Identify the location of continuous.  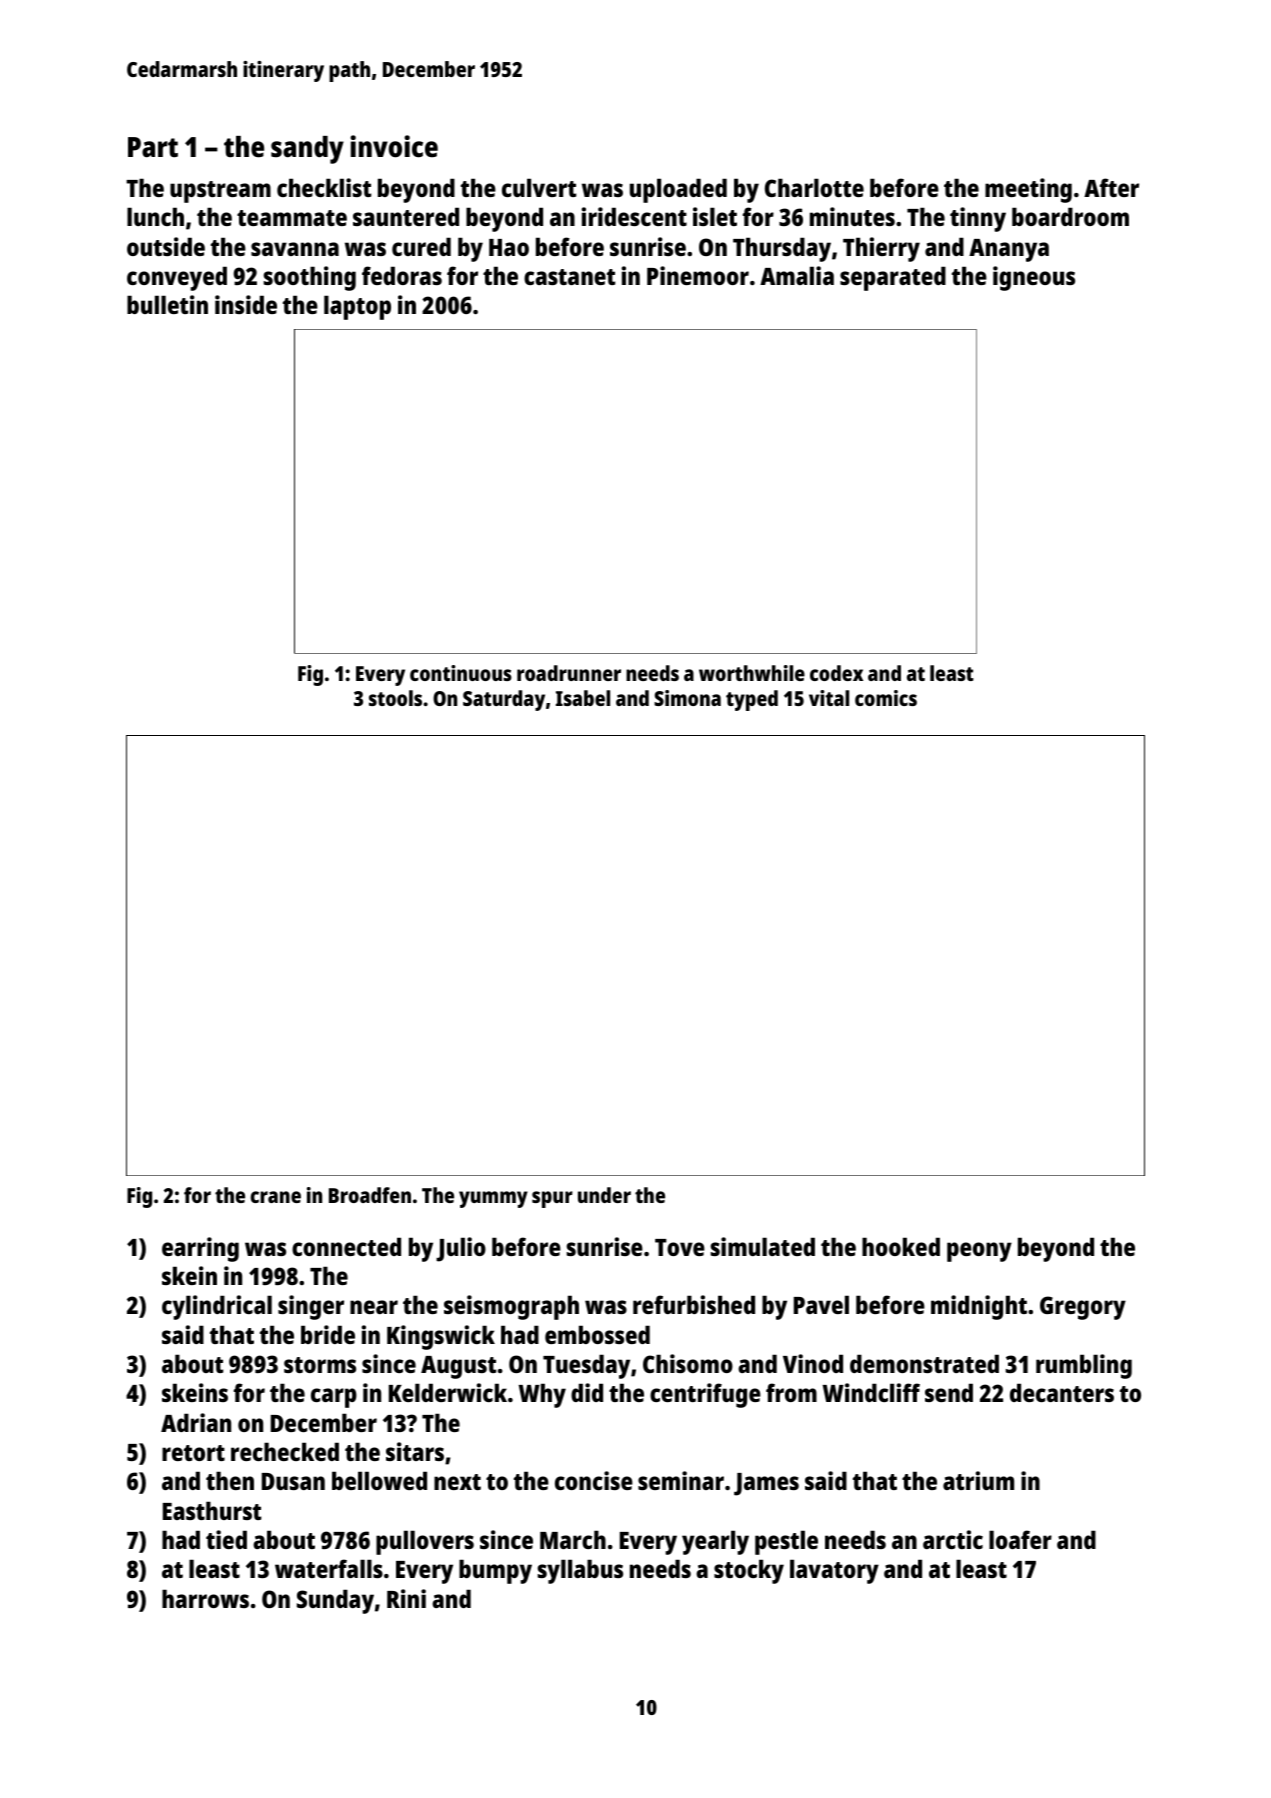
(461, 673).
